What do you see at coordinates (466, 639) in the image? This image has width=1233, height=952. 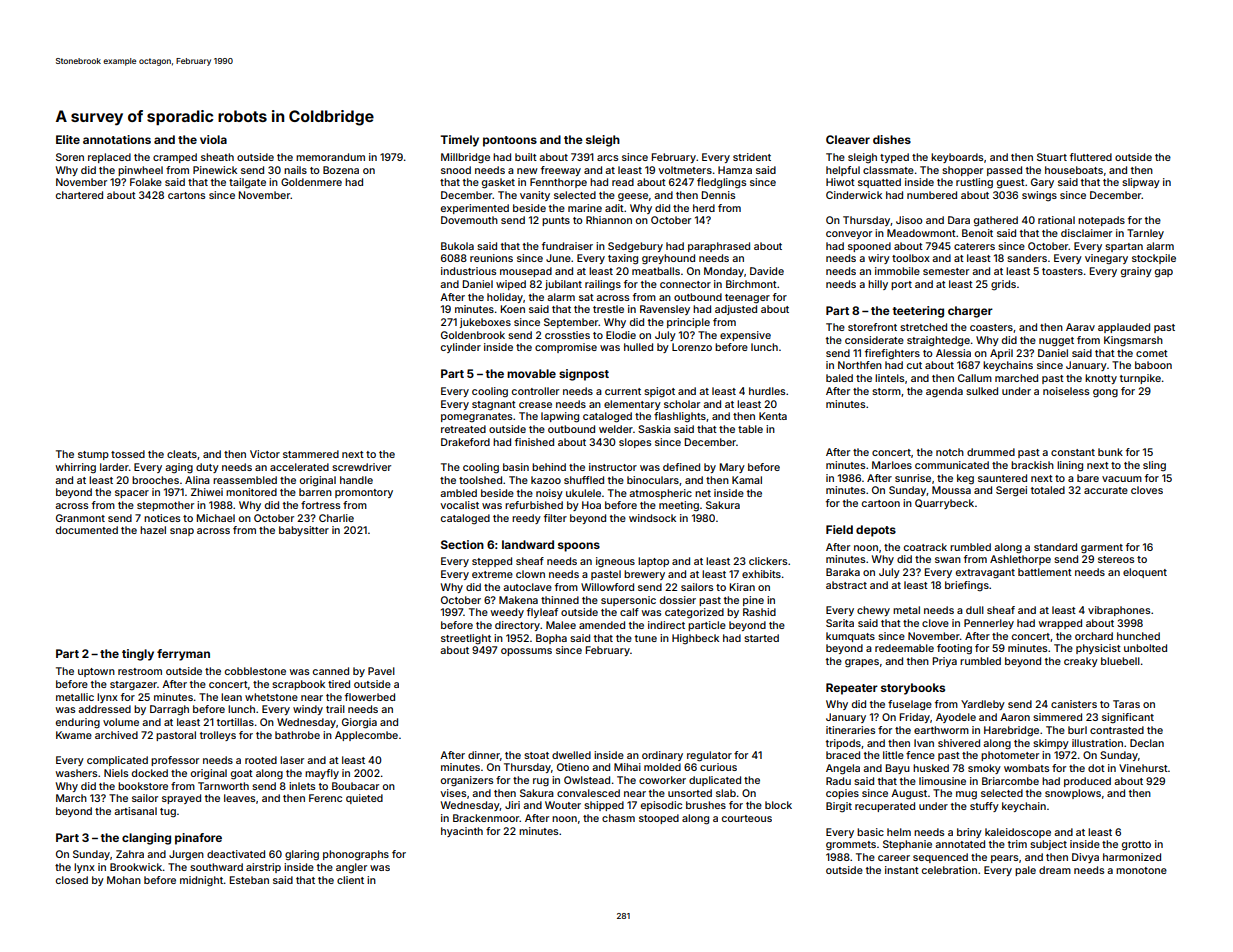 I see `streetlight` at bounding box center [466, 639].
